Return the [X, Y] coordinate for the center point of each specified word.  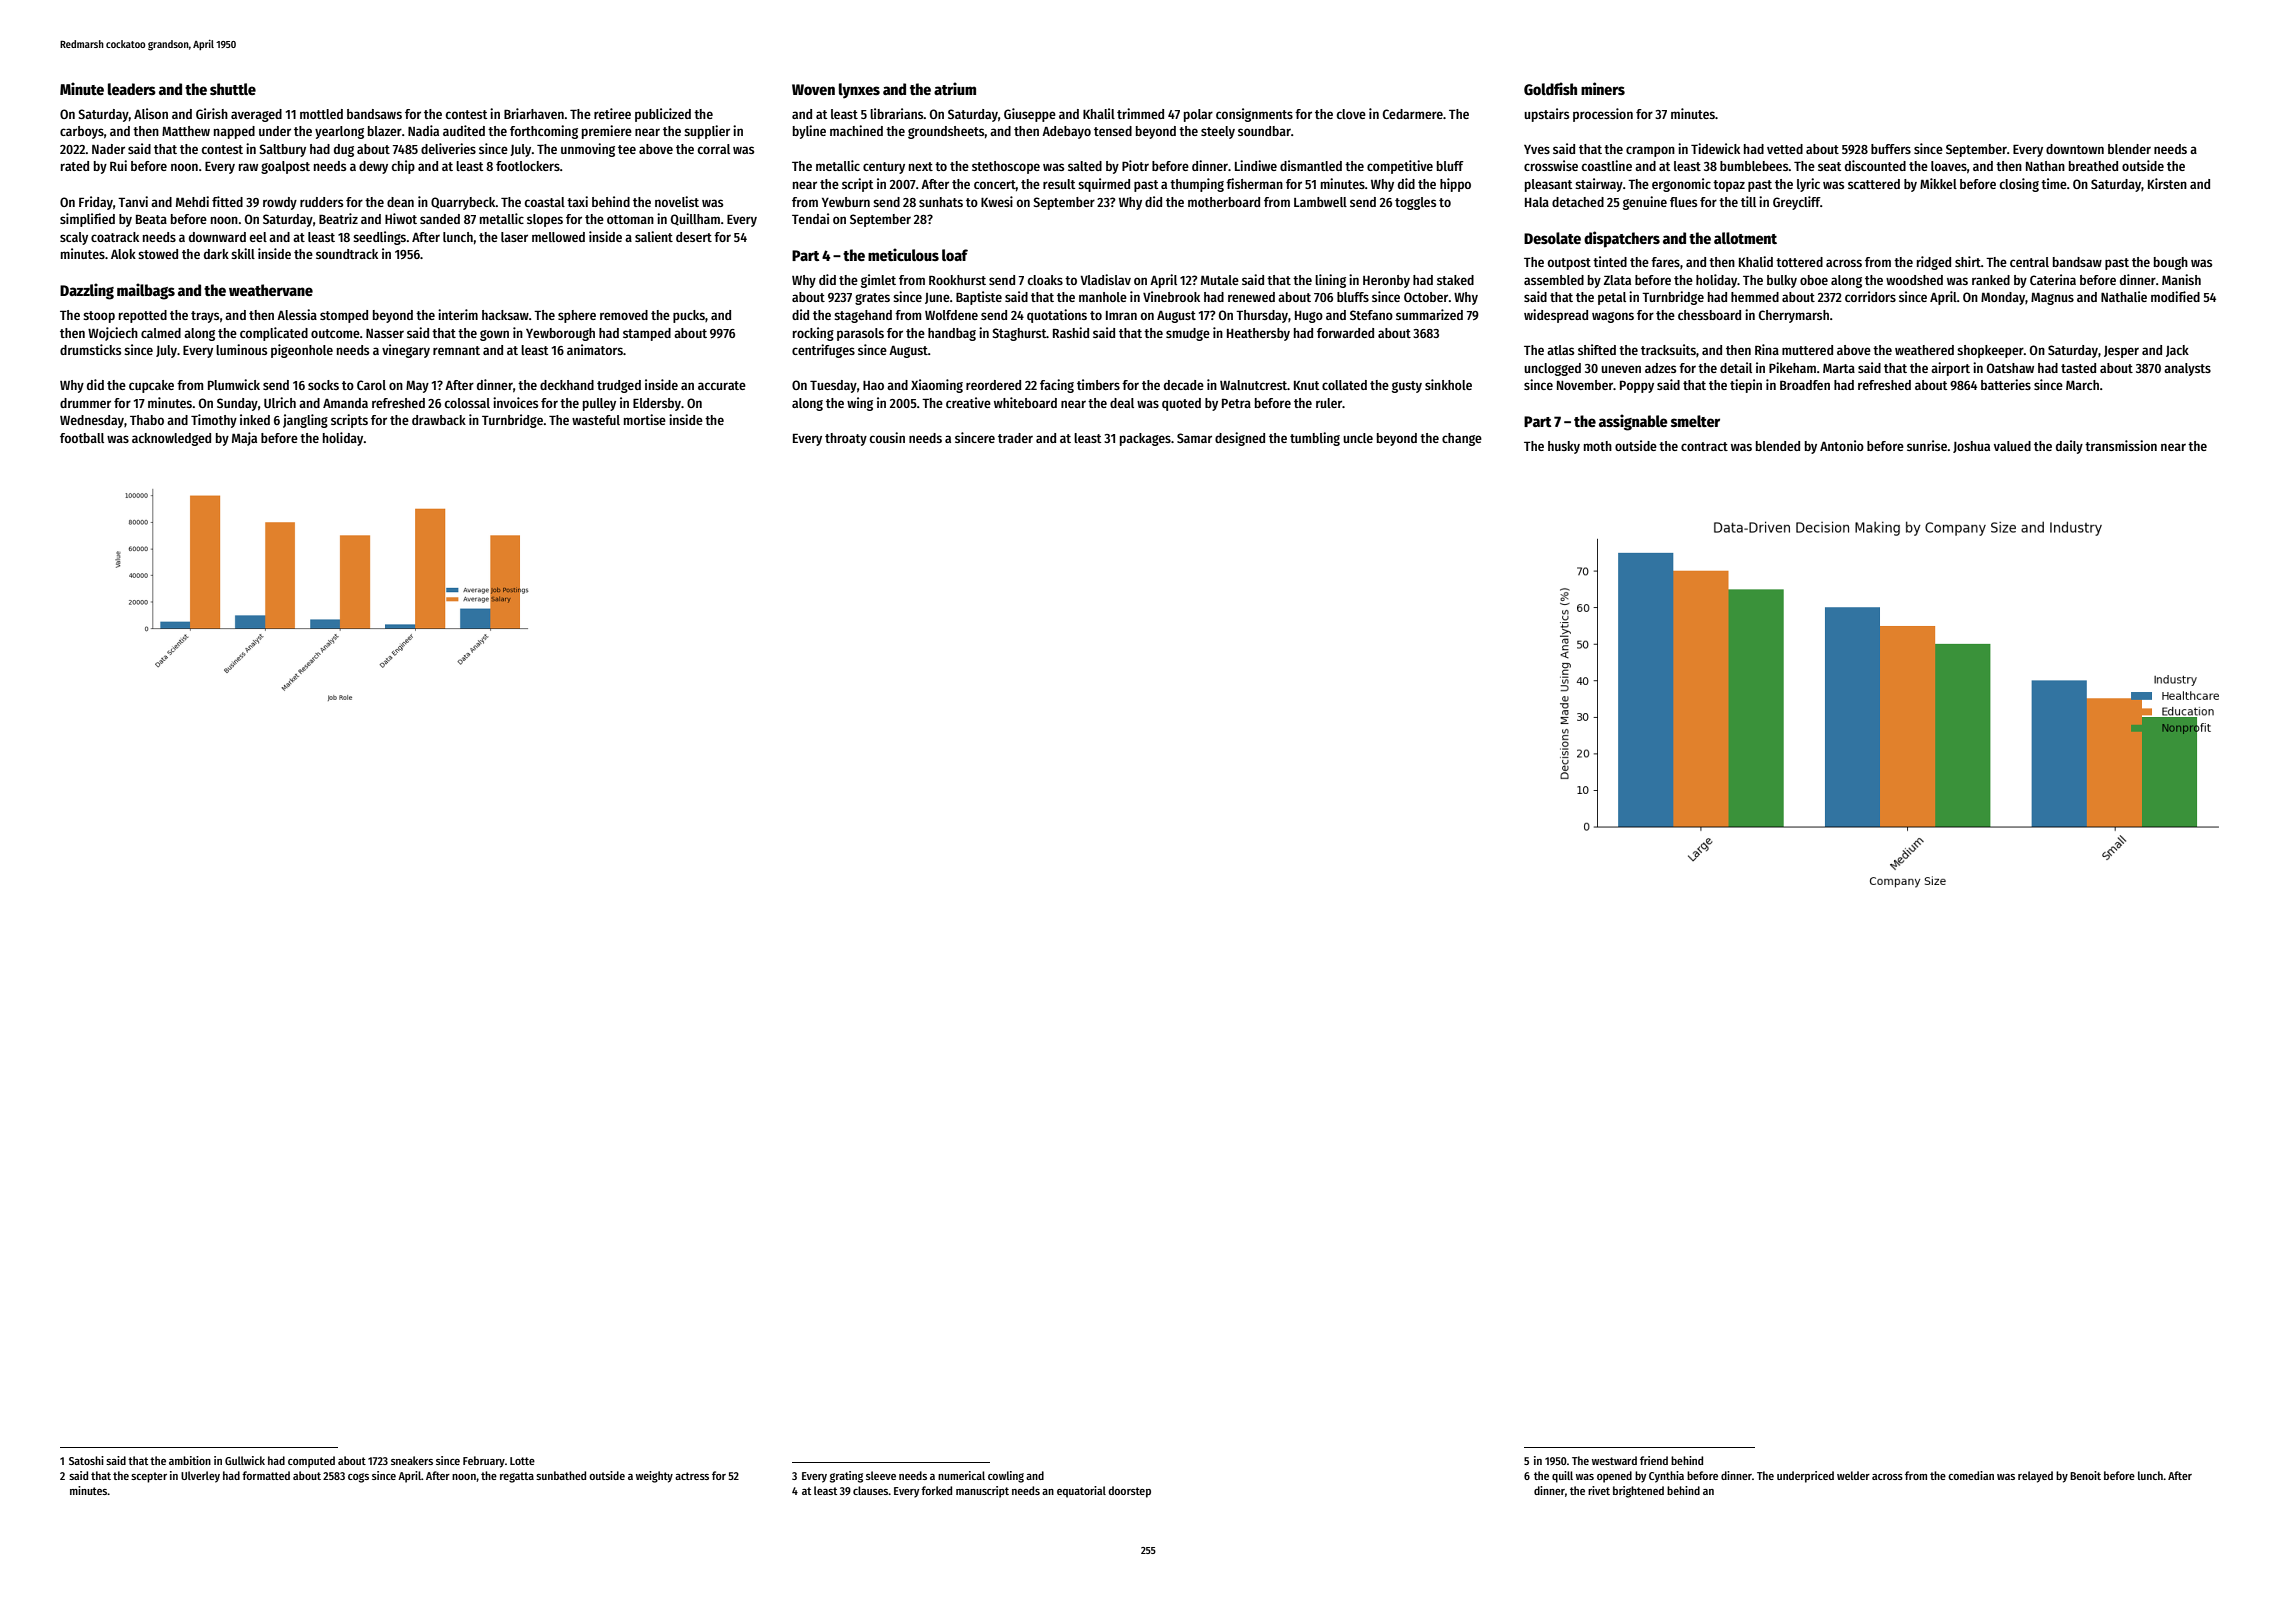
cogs [358, 1478]
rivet [1599, 1490]
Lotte [522, 1461]
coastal [545, 202]
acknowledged [171, 439]
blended [1778, 446]
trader [1015, 438]
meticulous [903, 254]
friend [1654, 1460]
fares [1665, 262]
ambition [190, 1460]
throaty [846, 439]
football [82, 438]
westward [1614, 1460]
